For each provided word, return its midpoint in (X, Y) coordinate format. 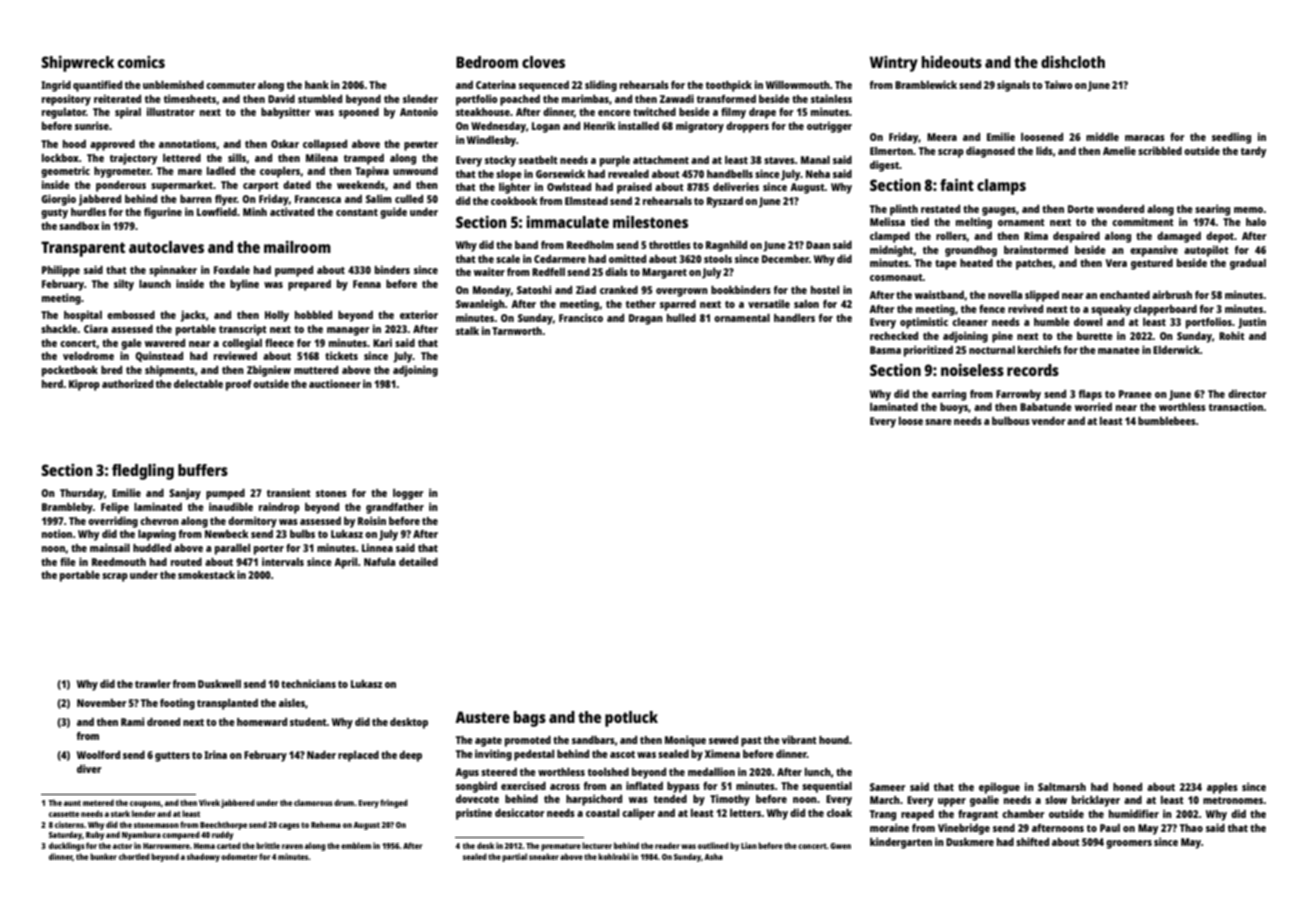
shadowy (203, 857)
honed (1127, 787)
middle (1102, 136)
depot (1220, 237)
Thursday (82, 494)
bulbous (1011, 421)
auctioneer (335, 383)
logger (408, 494)
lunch (818, 772)
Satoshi (534, 289)
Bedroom (487, 62)
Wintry (894, 64)
